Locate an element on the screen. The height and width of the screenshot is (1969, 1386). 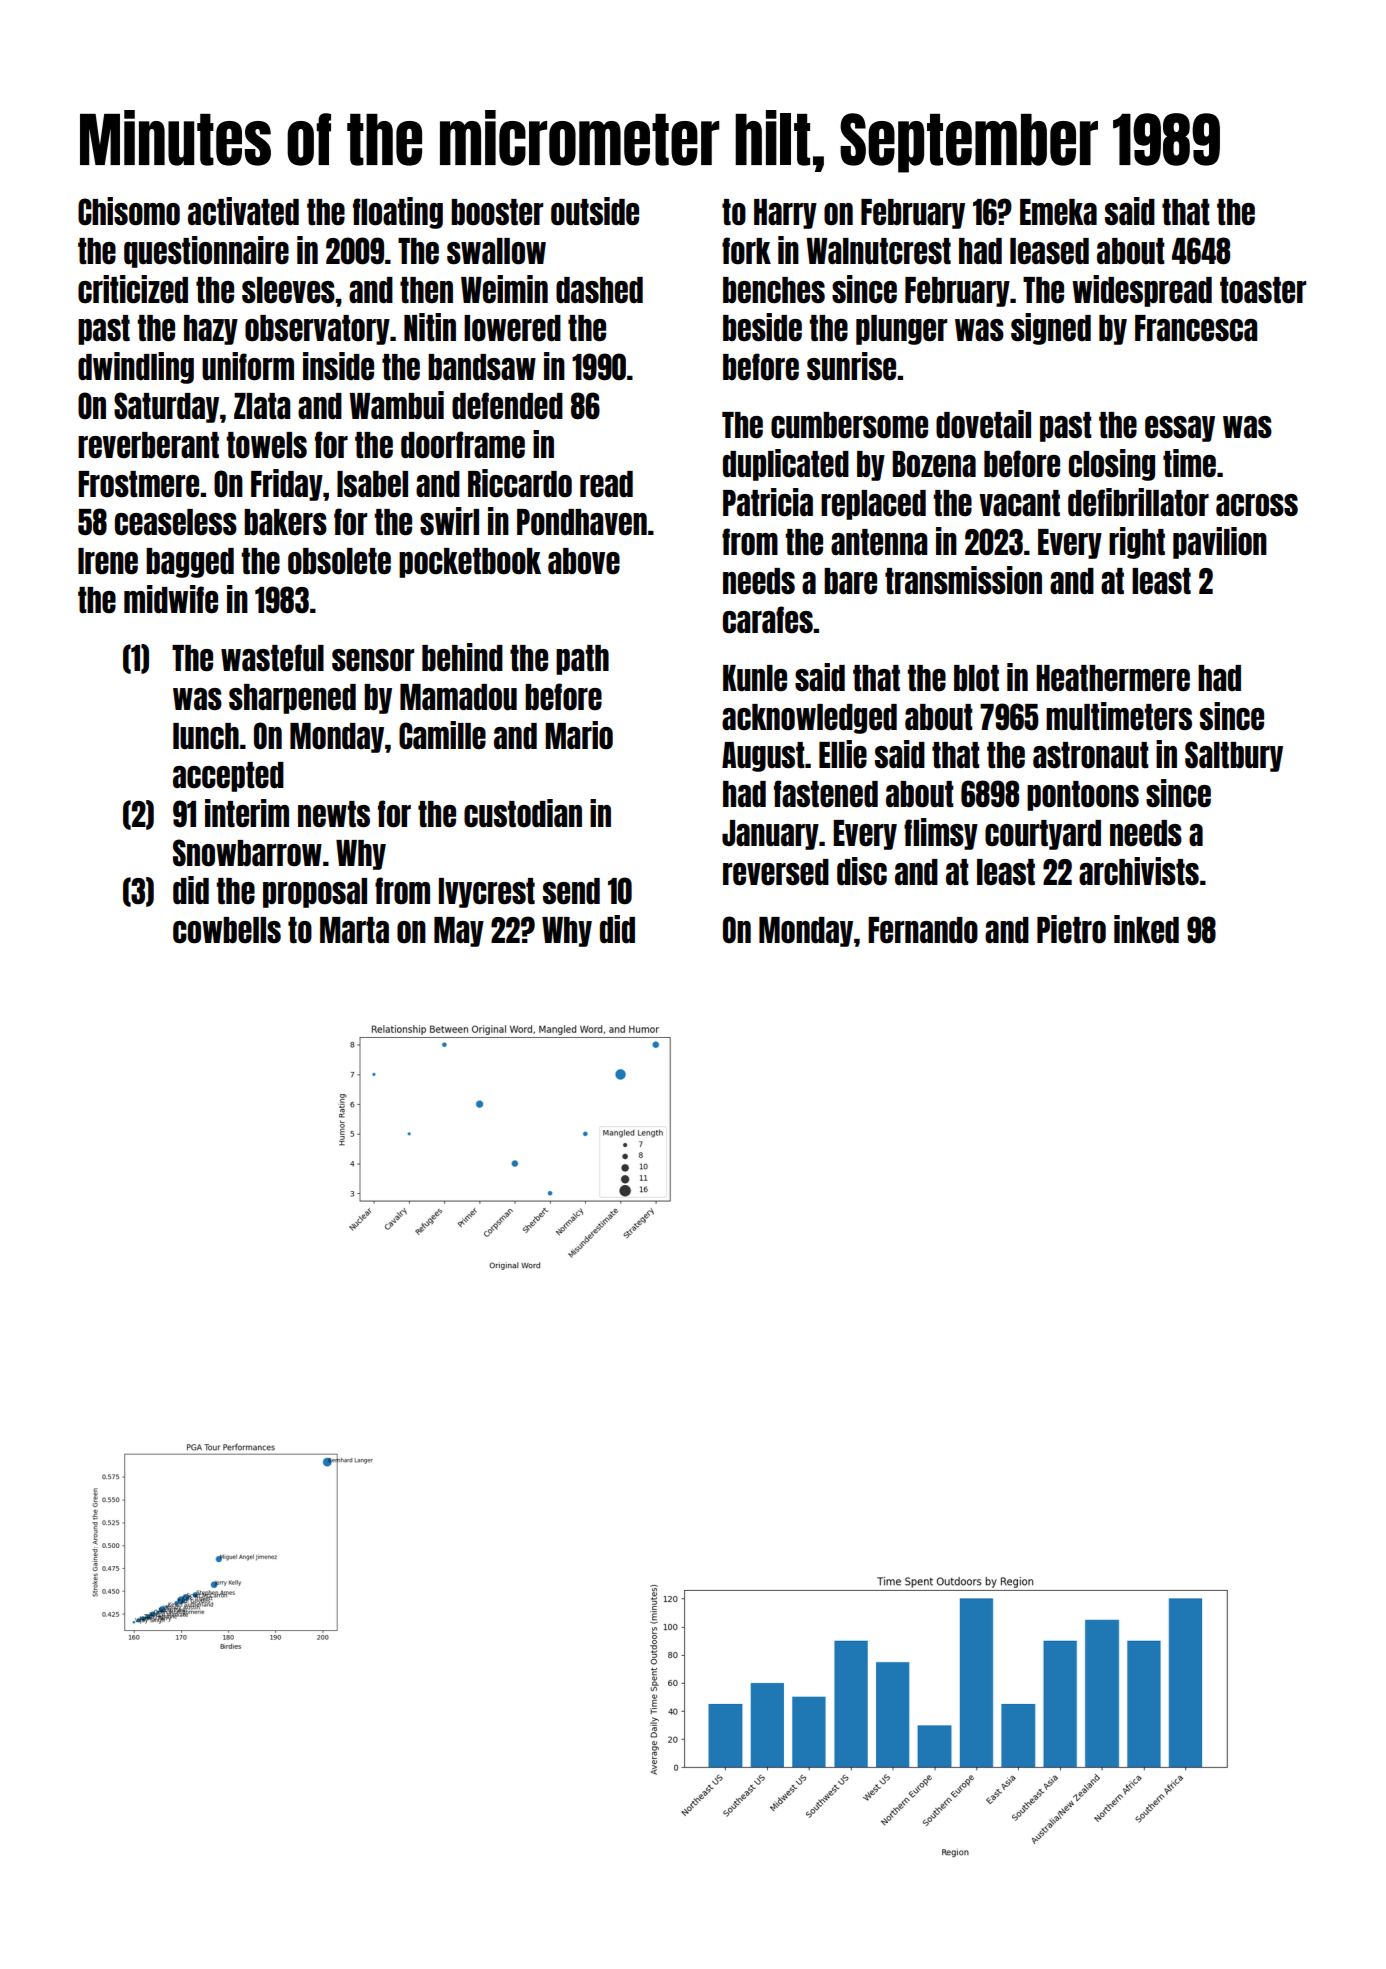
interim is located at coordinates (247, 813).
